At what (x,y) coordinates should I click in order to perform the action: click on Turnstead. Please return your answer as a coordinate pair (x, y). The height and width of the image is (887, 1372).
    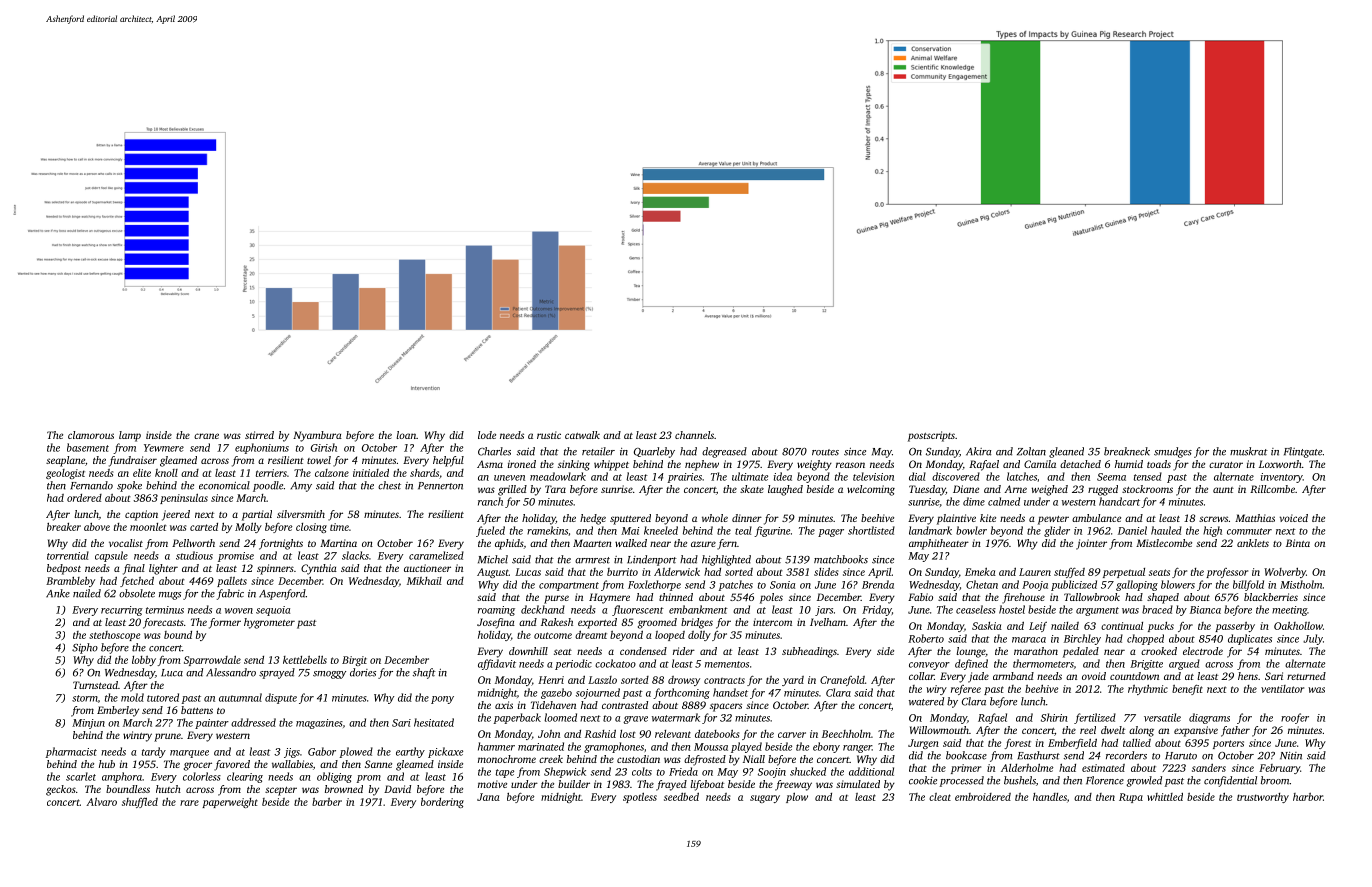
    Looking at the image, I should click on (95, 685).
